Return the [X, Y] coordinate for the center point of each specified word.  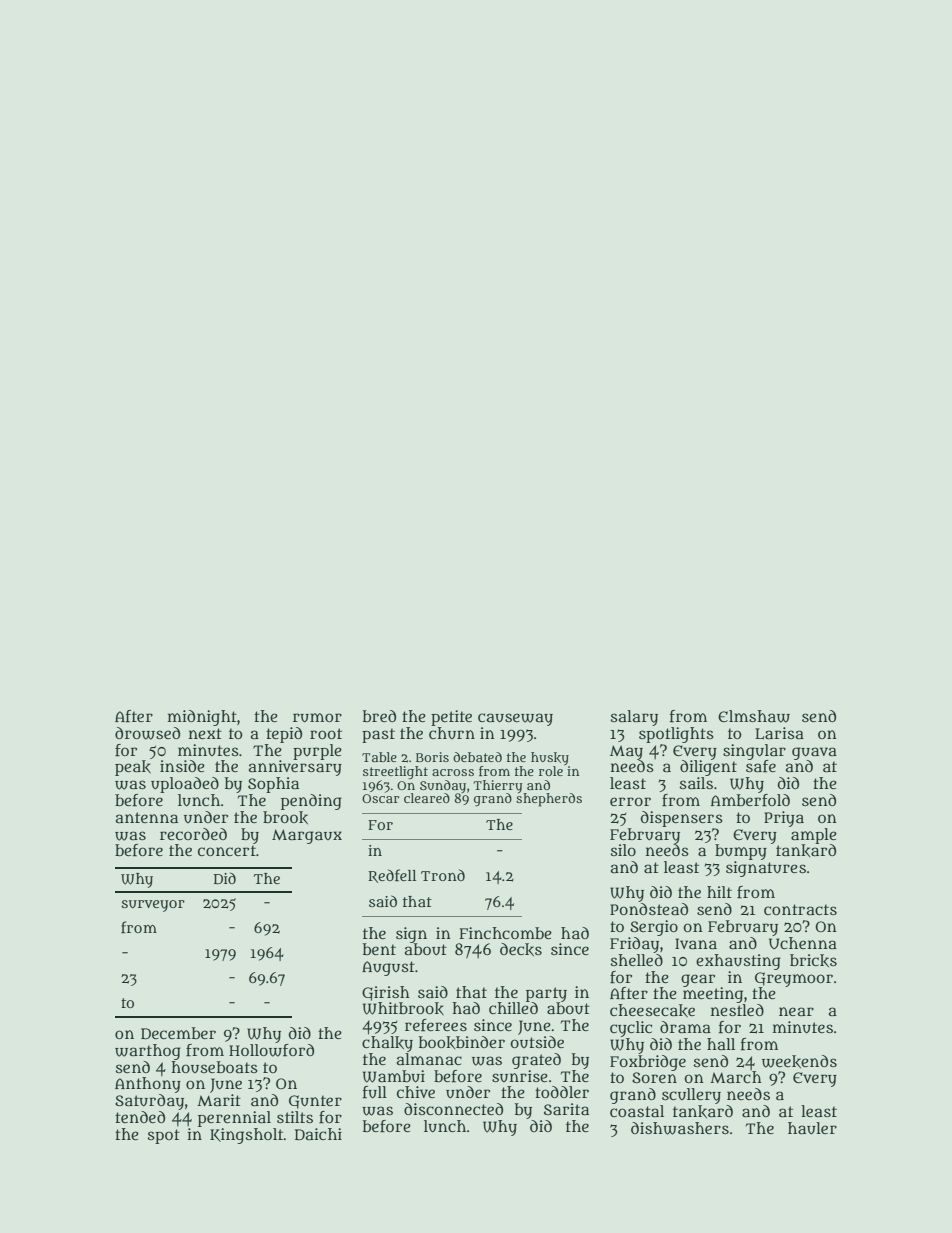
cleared [427, 798]
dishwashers [680, 1128]
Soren [654, 1077]
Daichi [318, 1134]
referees [436, 1025]
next [205, 733]
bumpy [741, 852]
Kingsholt [247, 1136]
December [178, 1033]
